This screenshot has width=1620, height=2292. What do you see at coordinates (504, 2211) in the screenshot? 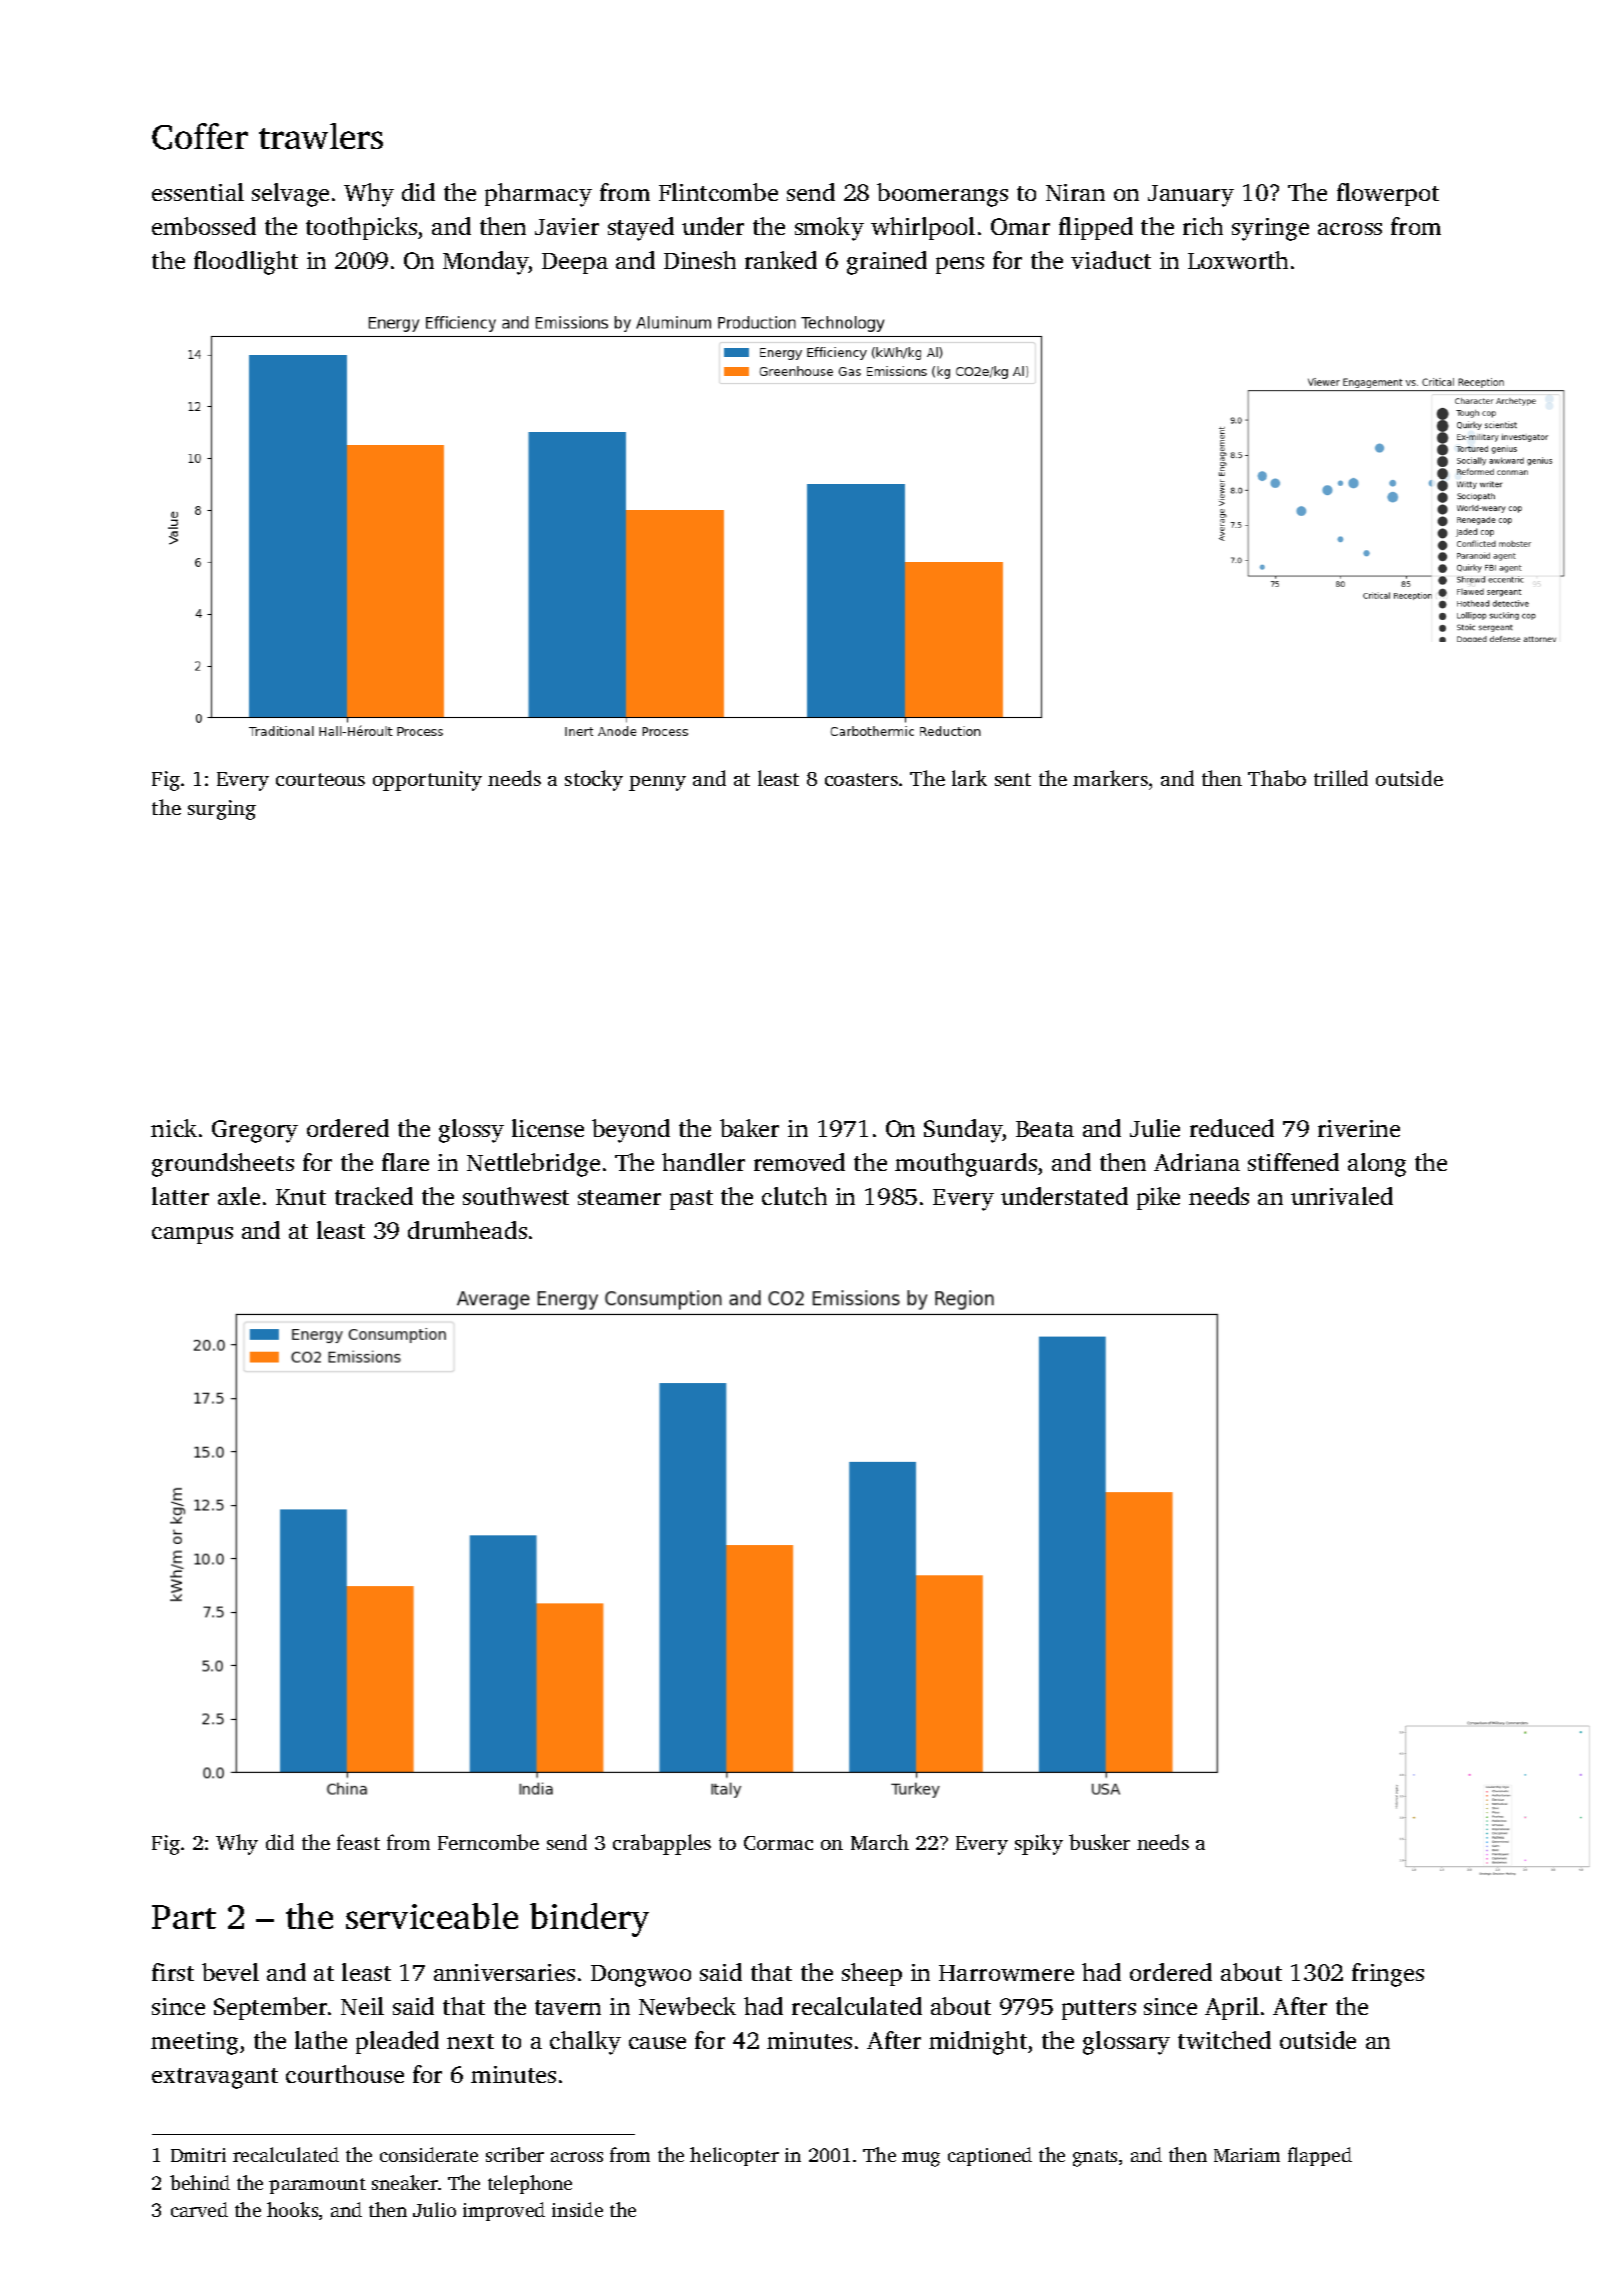
I see `improved` at bounding box center [504, 2211].
